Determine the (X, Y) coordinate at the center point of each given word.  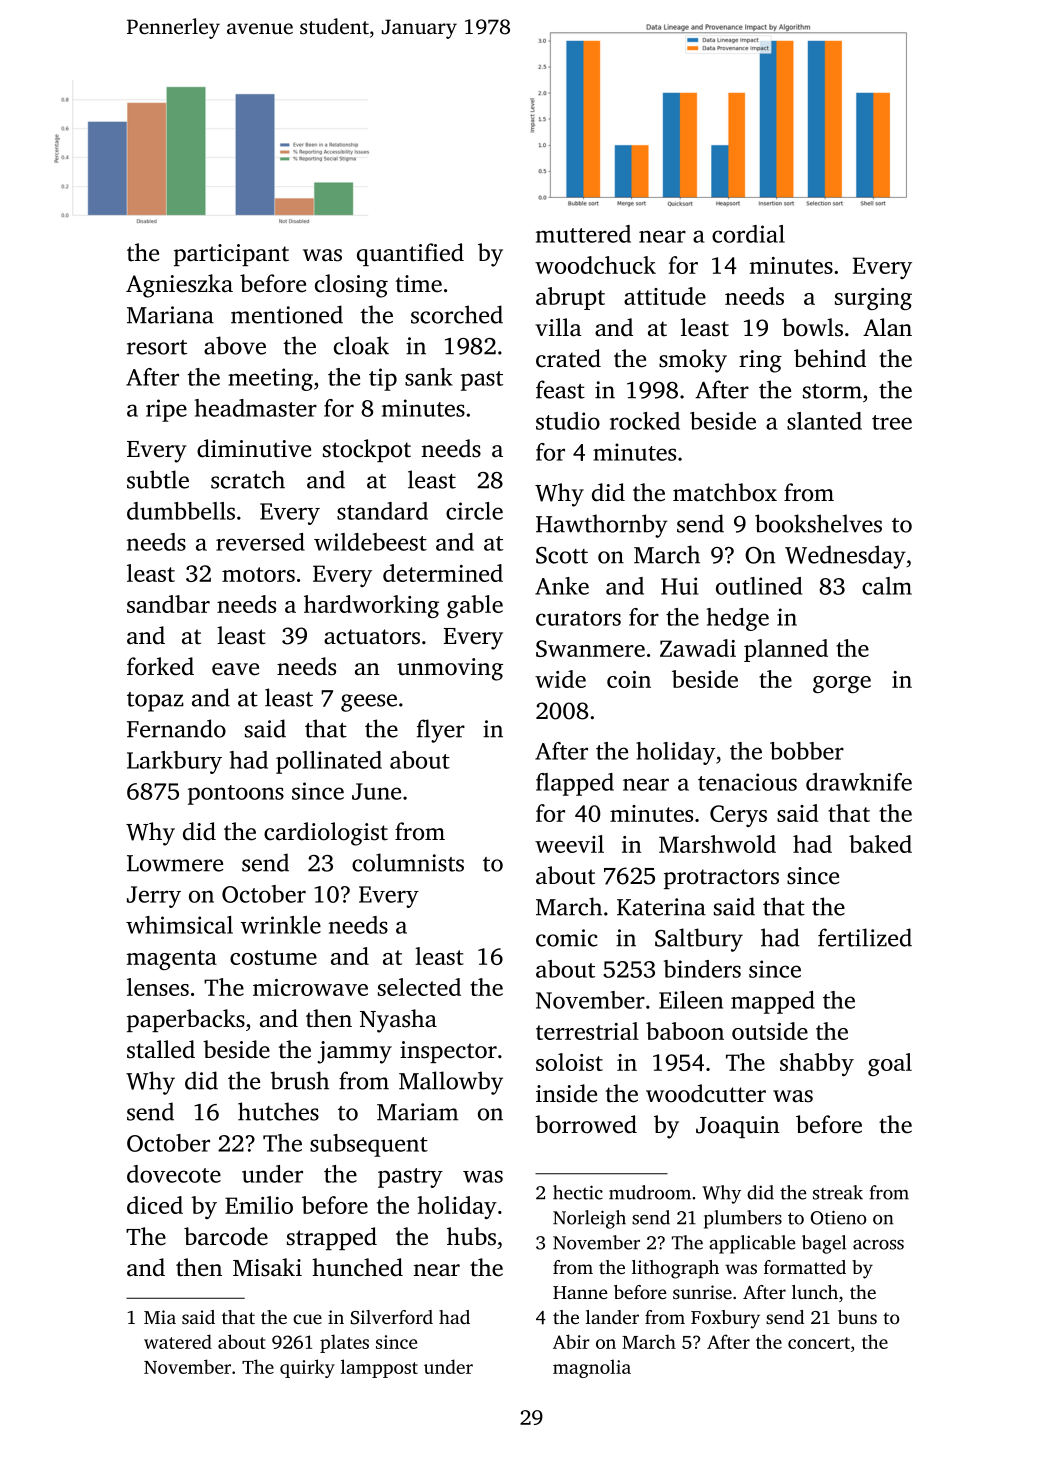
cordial (748, 234)
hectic (578, 1192)
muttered (583, 234)
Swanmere (590, 648)
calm (887, 586)
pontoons (236, 795)
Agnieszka (179, 286)
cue (307, 1319)
